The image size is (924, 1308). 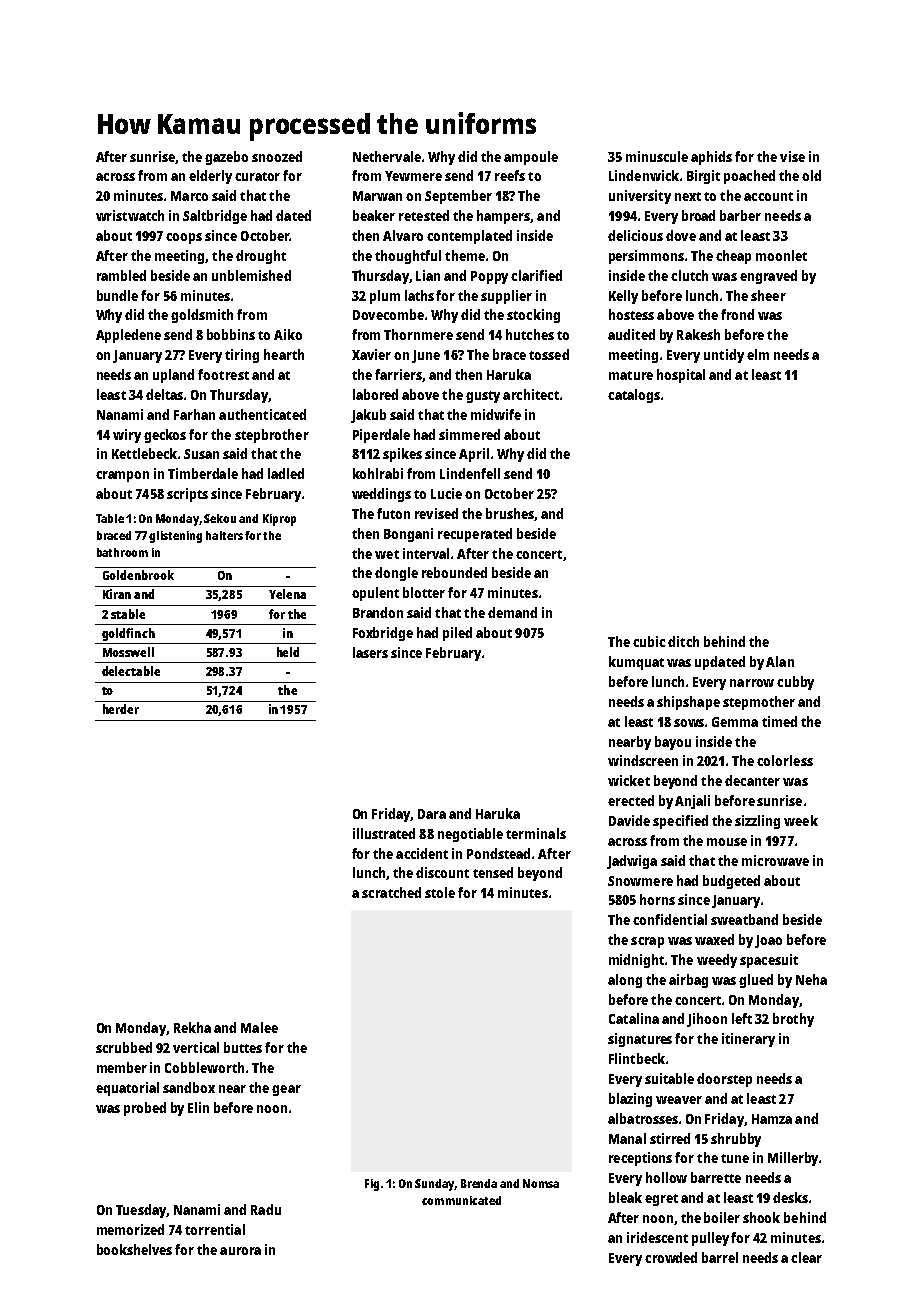 I want to click on minuscule, so click(x=657, y=156).
